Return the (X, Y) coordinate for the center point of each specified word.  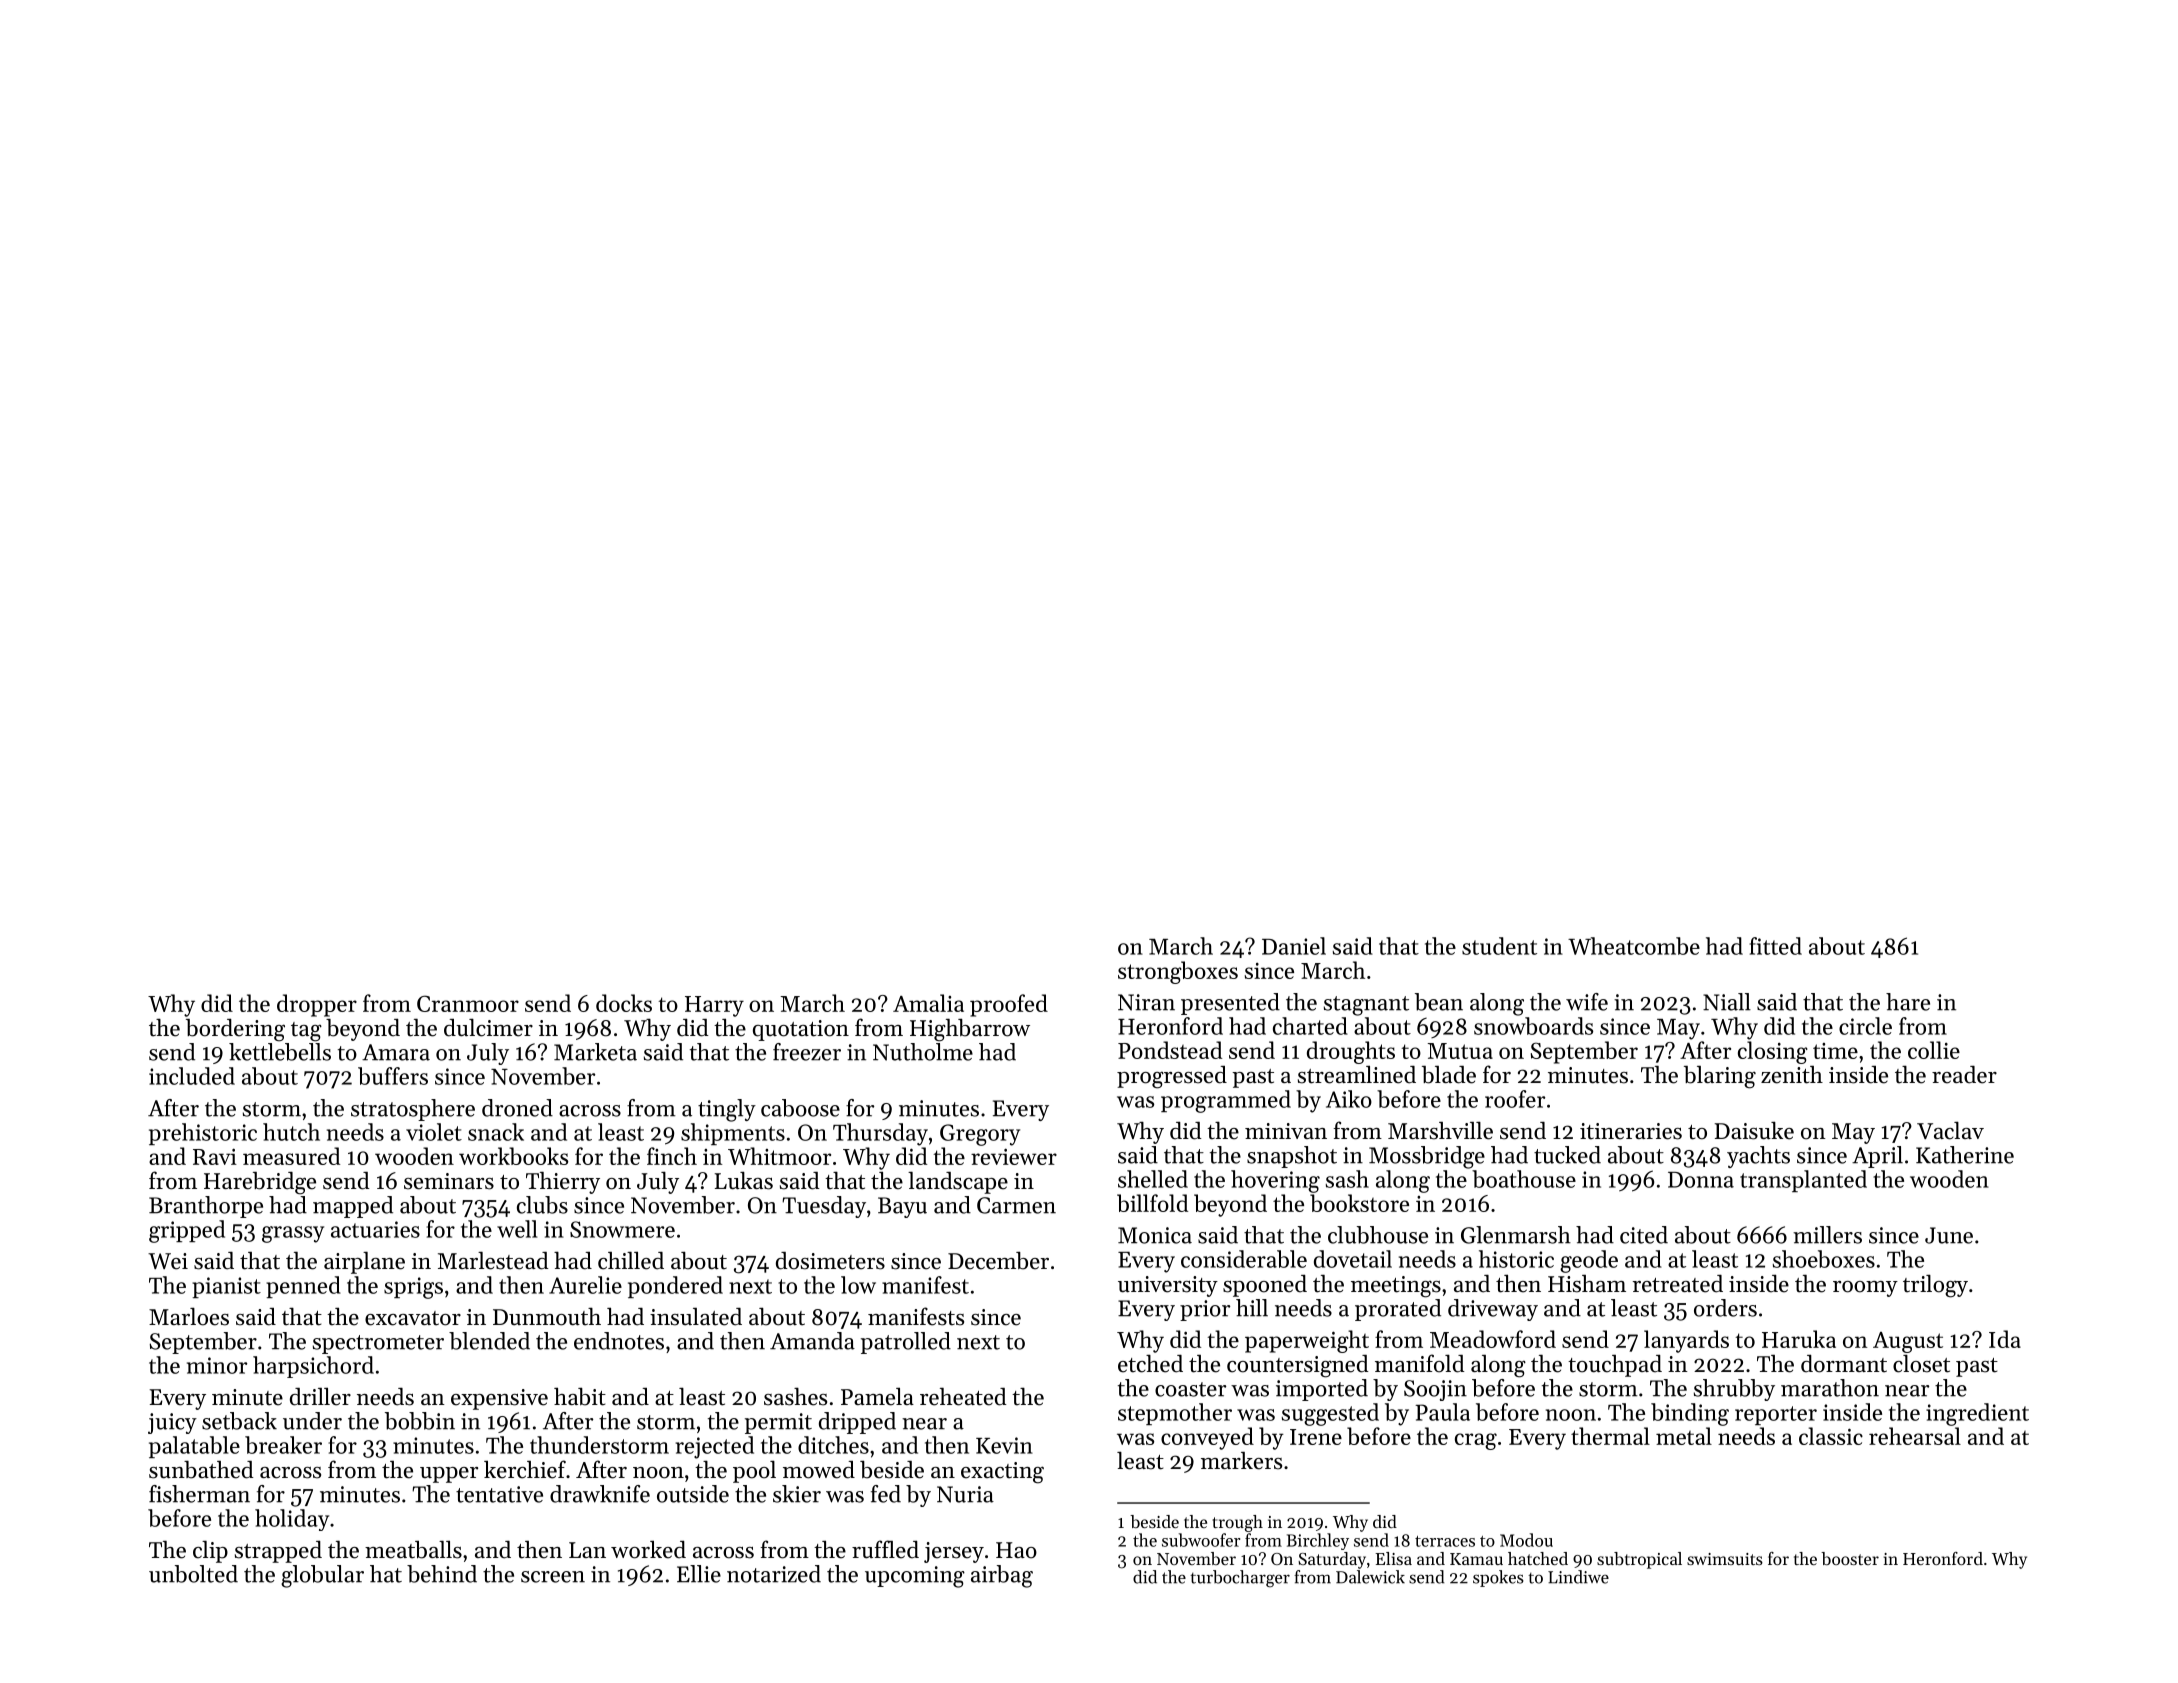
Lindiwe (1578, 1577)
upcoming (915, 1577)
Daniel (1294, 946)
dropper (317, 1005)
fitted (1775, 946)
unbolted (193, 1574)
